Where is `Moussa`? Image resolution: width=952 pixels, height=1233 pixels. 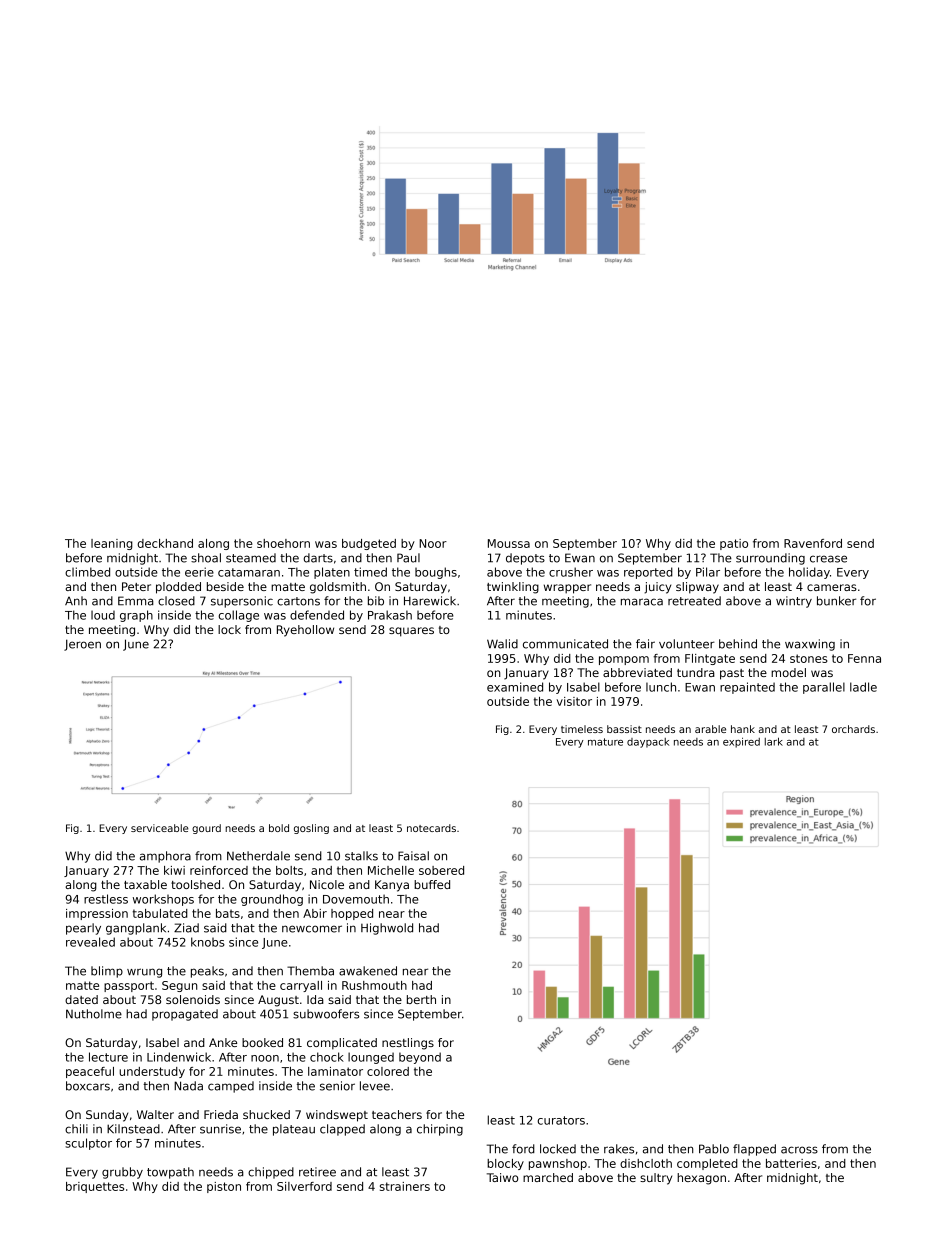
Moussa is located at coordinates (509, 543).
